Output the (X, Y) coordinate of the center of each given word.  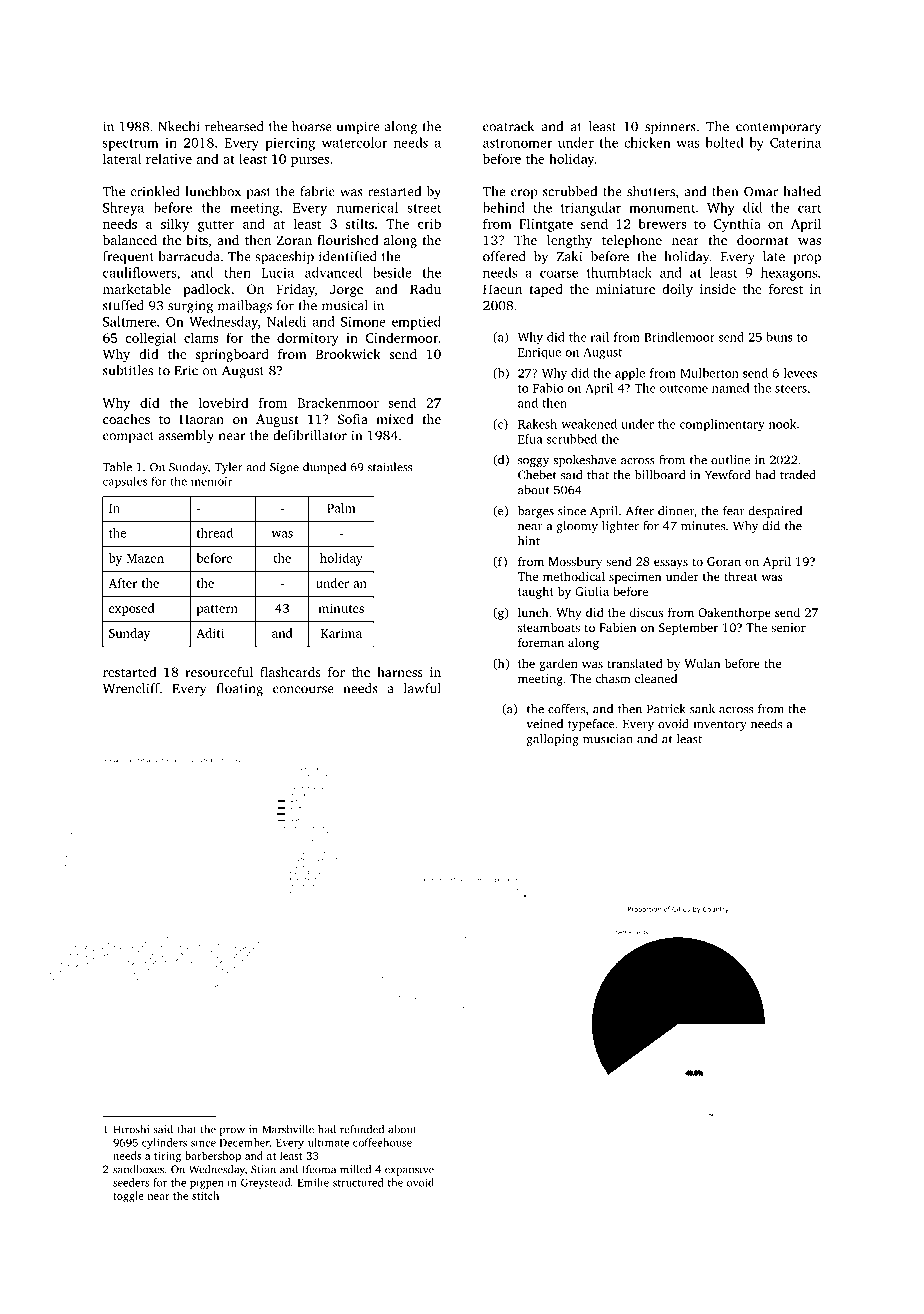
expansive (409, 1170)
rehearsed (234, 126)
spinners (670, 128)
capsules (125, 482)
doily (677, 290)
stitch (205, 1195)
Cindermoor (402, 337)
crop (524, 194)
